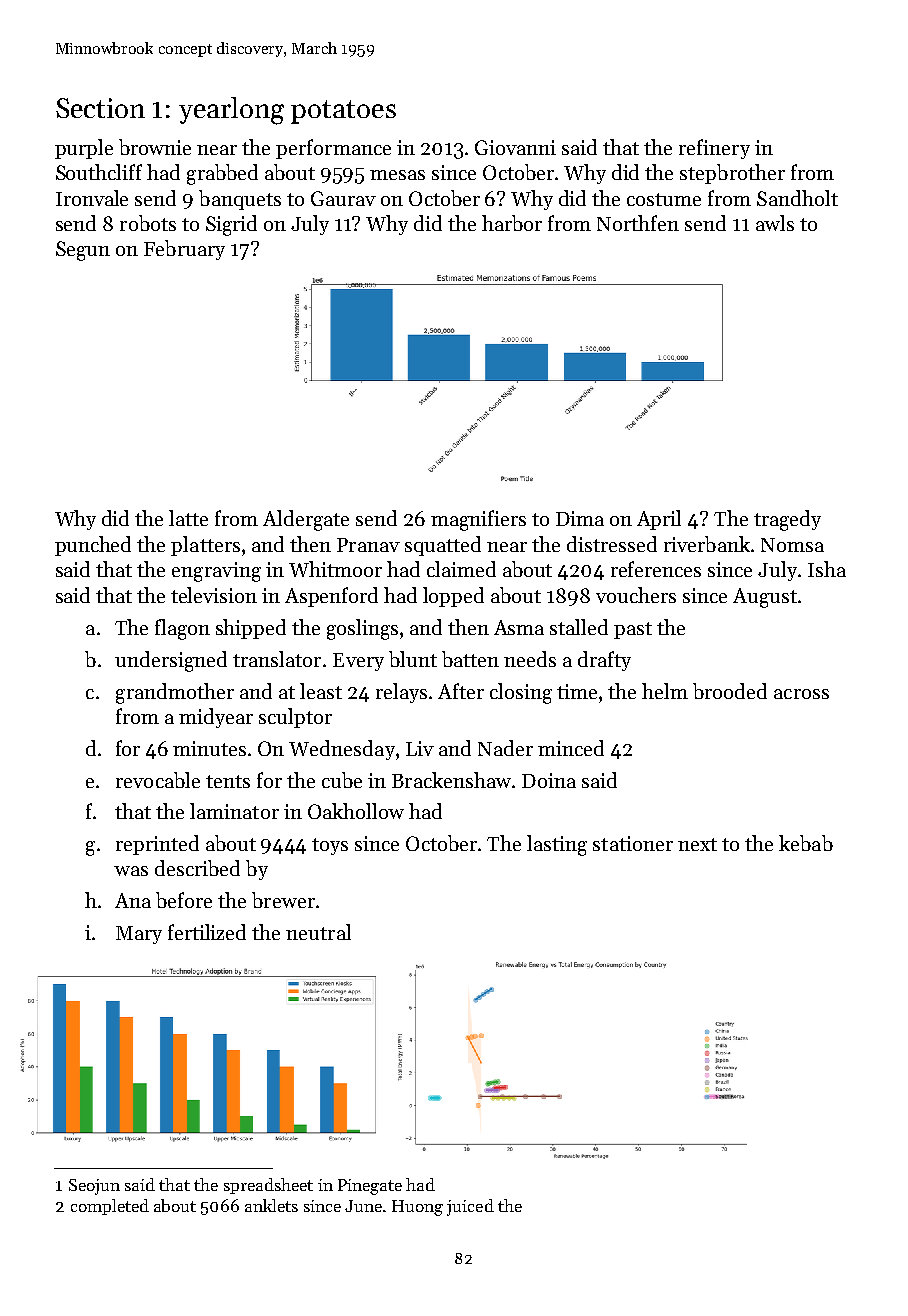  What do you see at coordinates (478, 520) in the screenshot?
I see `magnifiers` at bounding box center [478, 520].
